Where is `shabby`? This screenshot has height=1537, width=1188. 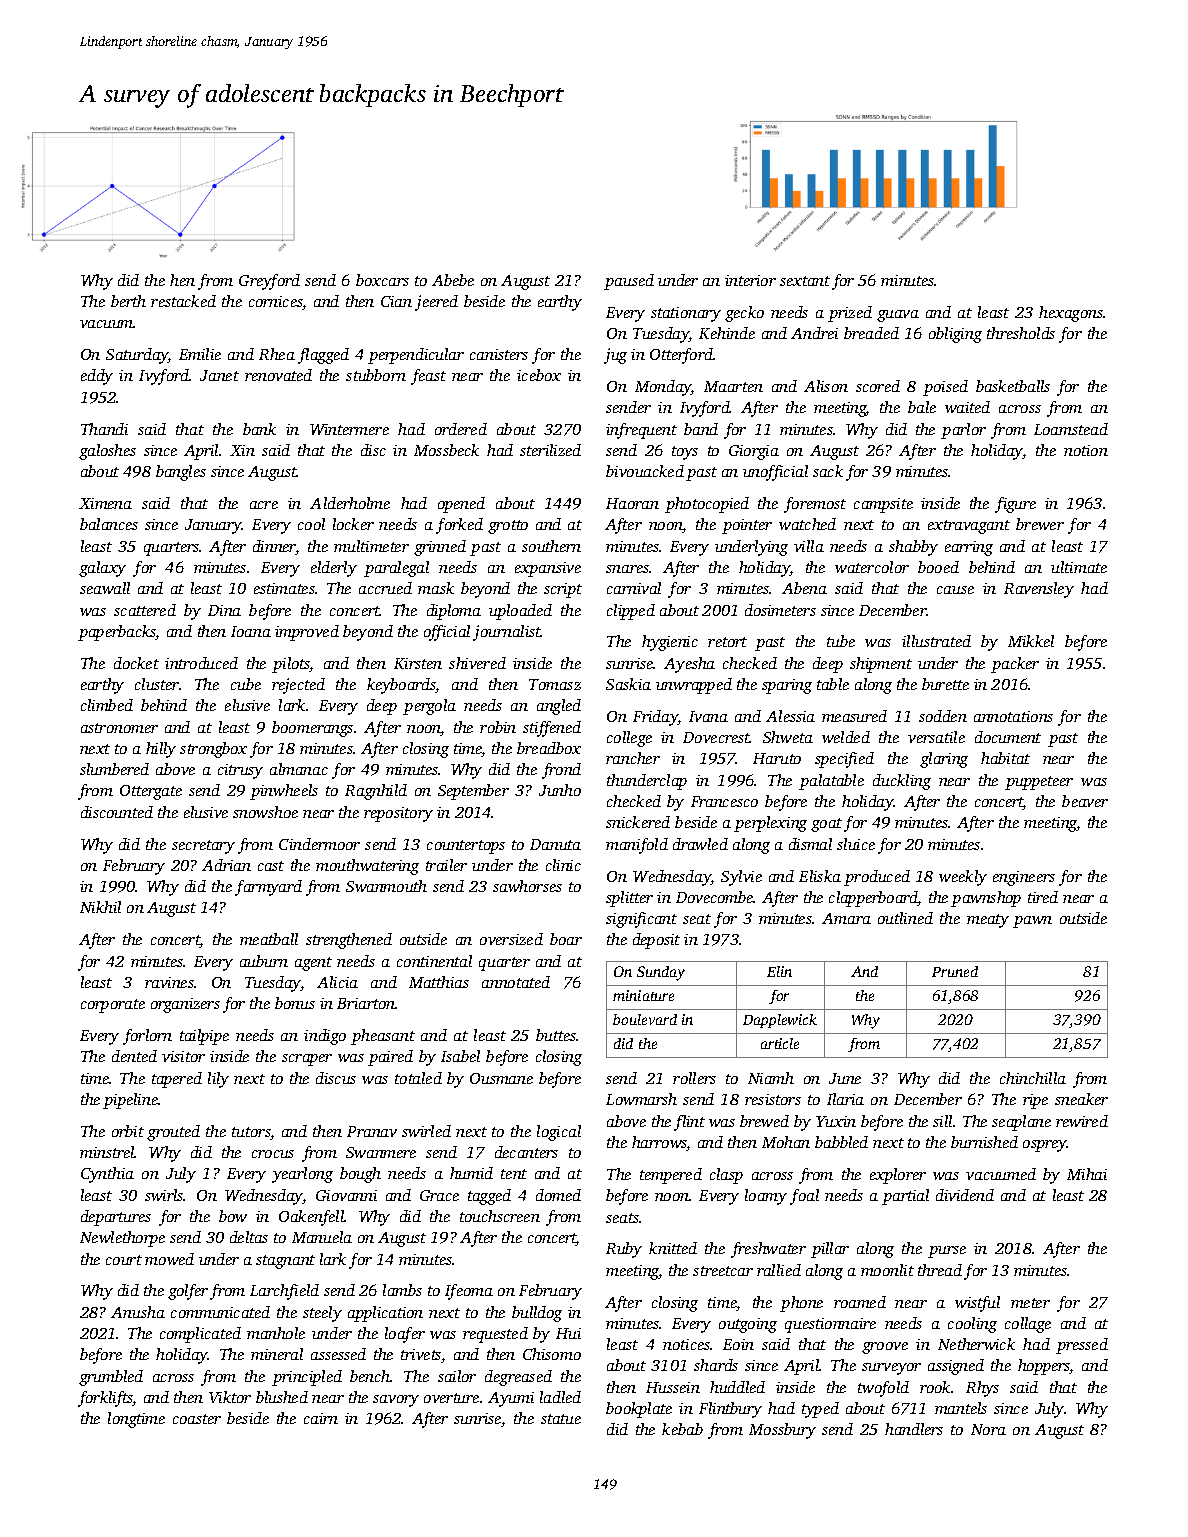
shabby is located at coordinates (913, 548).
